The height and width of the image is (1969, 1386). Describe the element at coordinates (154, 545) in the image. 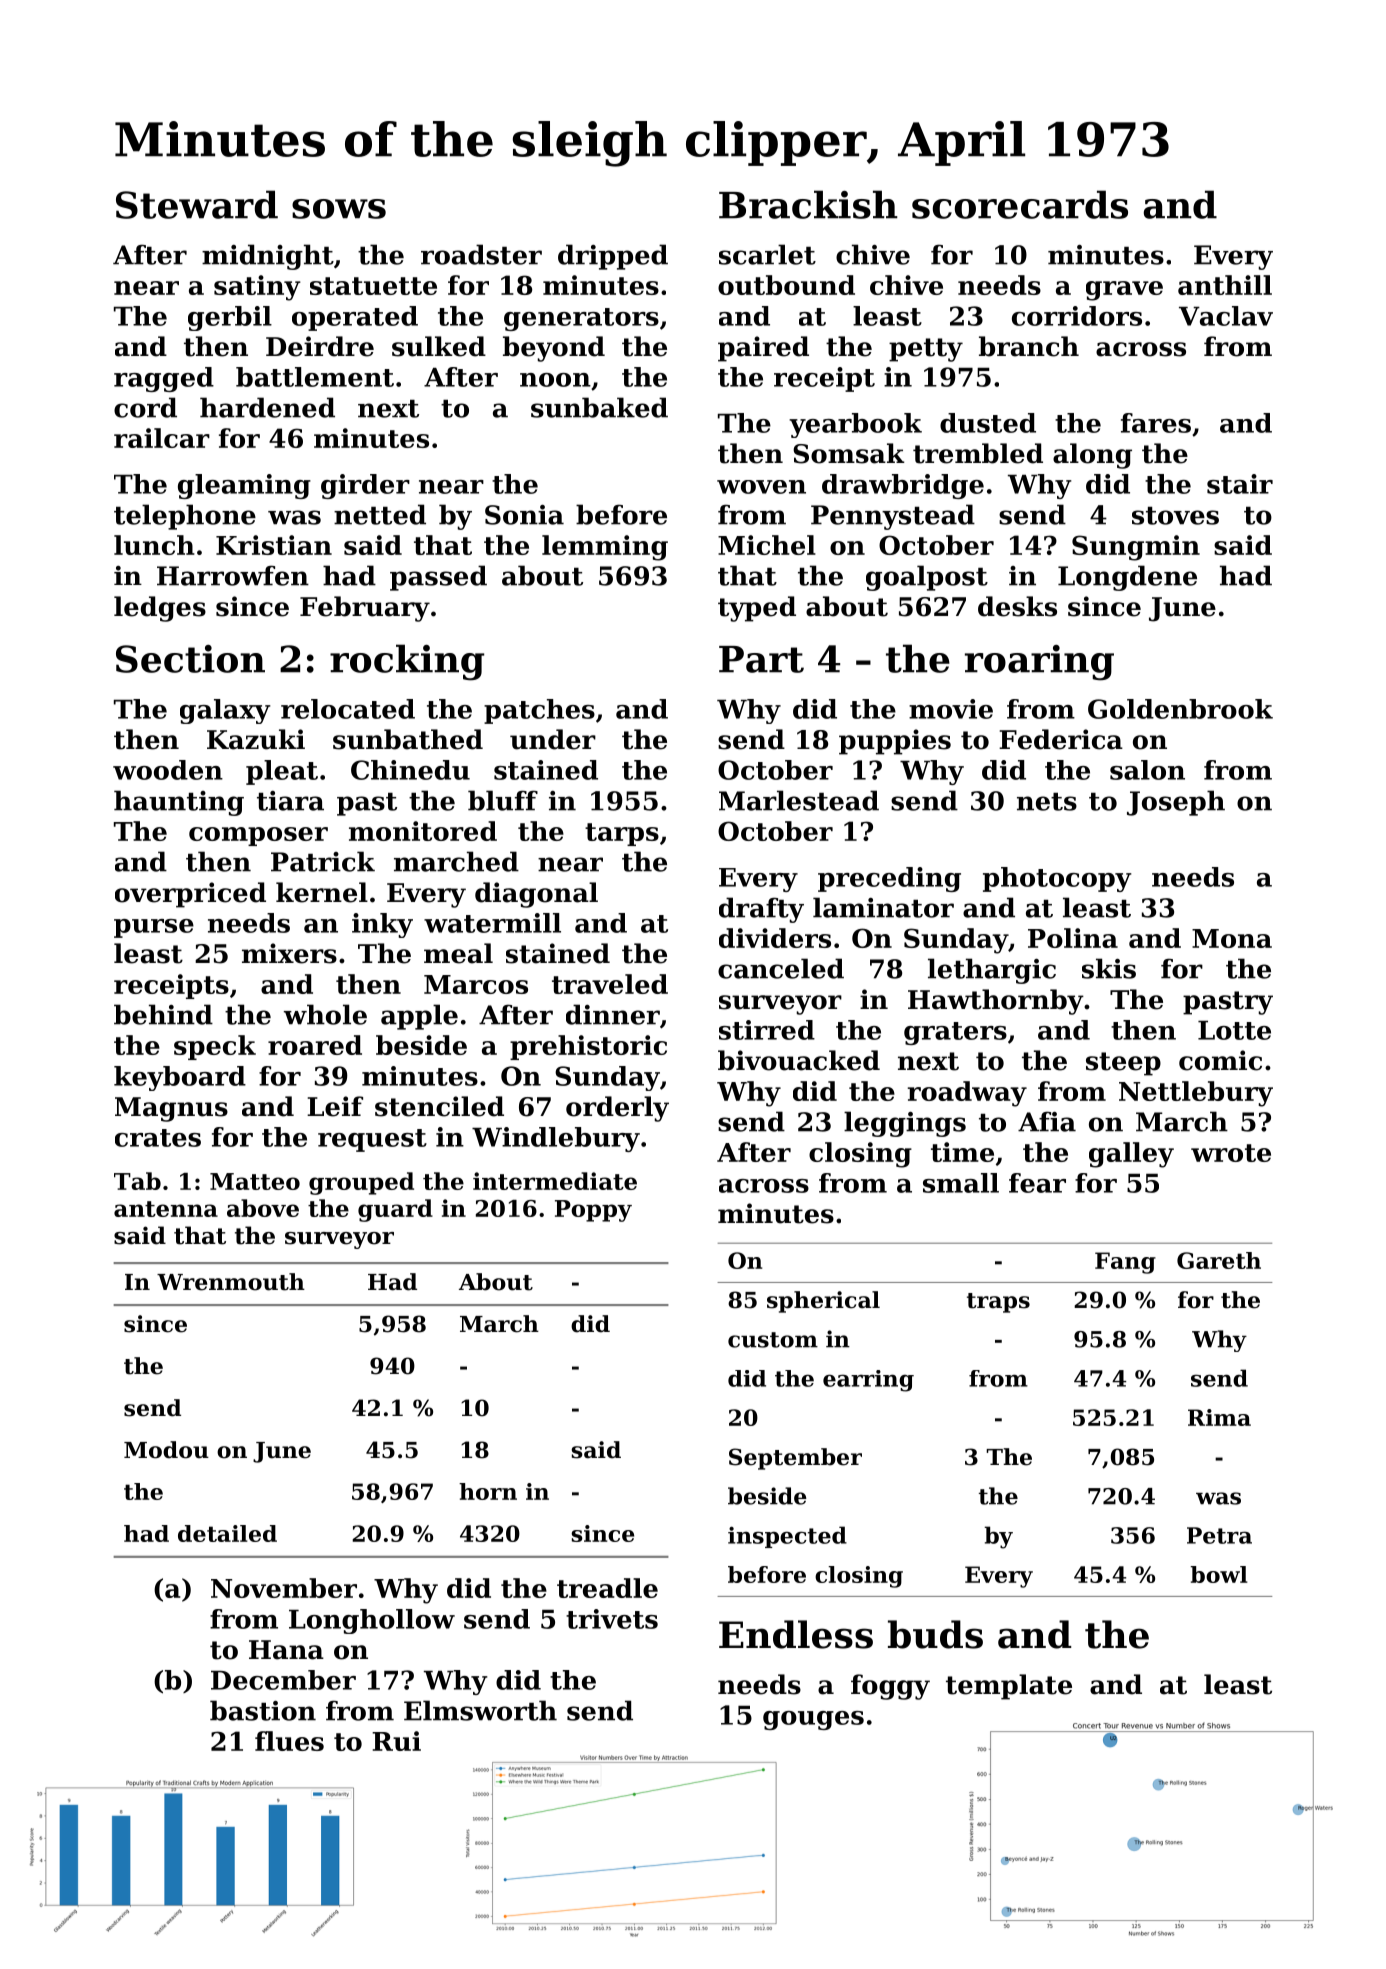

I see `lunch` at that location.
